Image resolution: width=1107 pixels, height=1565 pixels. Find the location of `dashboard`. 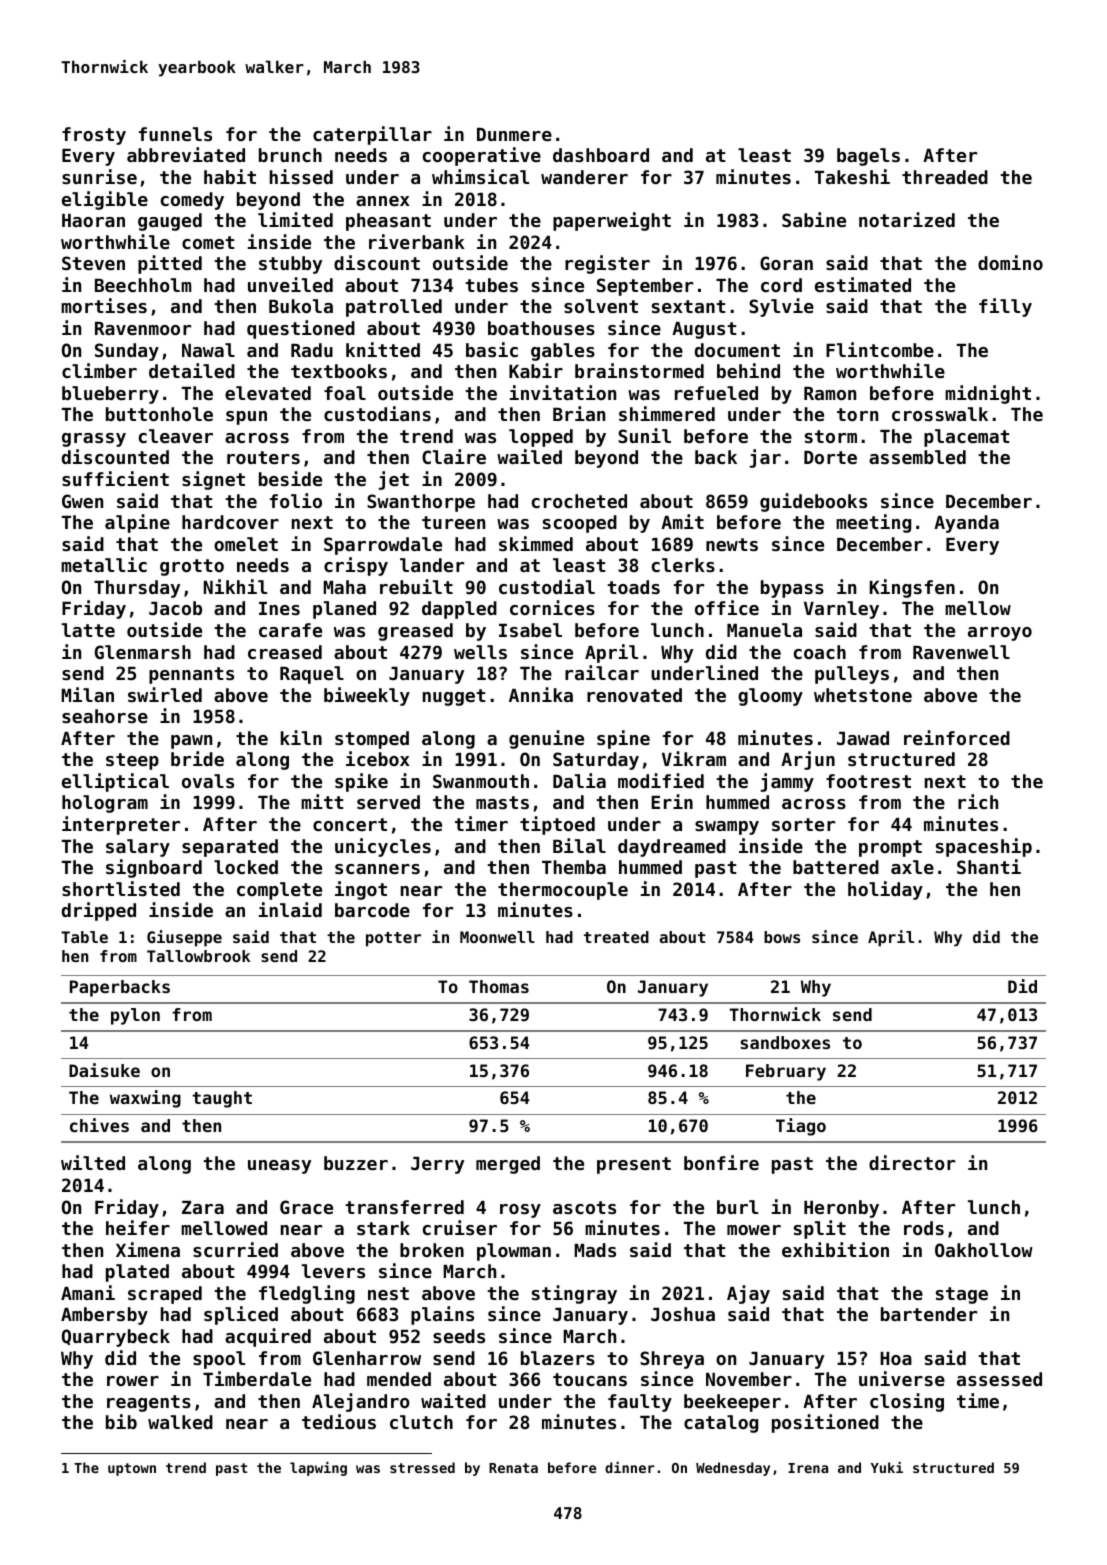

dashboard is located at coordinates (601, 155).
